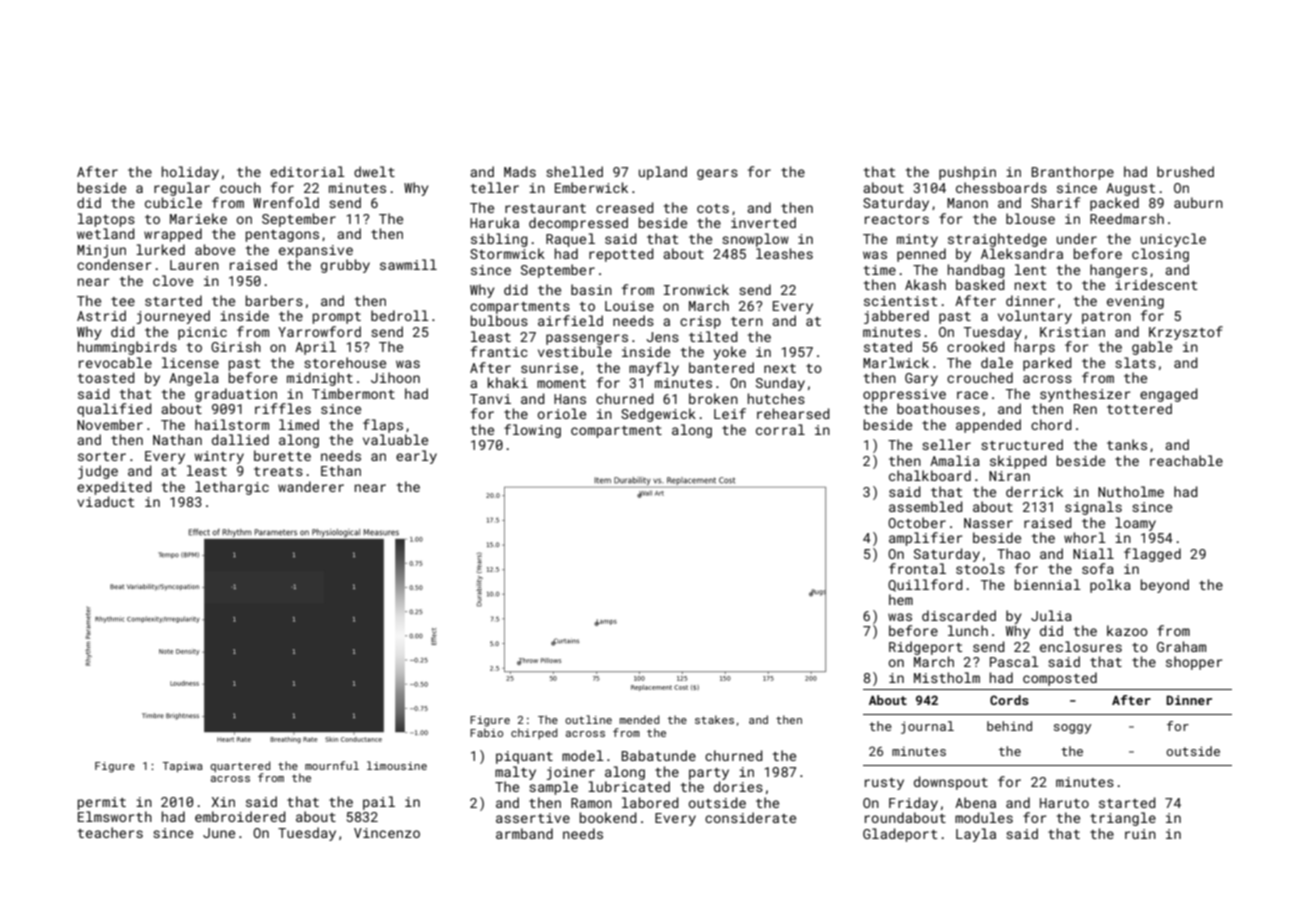 The width and height of the screenshot is (1308, 924). I want to click on Mads, so click(520, 171).
